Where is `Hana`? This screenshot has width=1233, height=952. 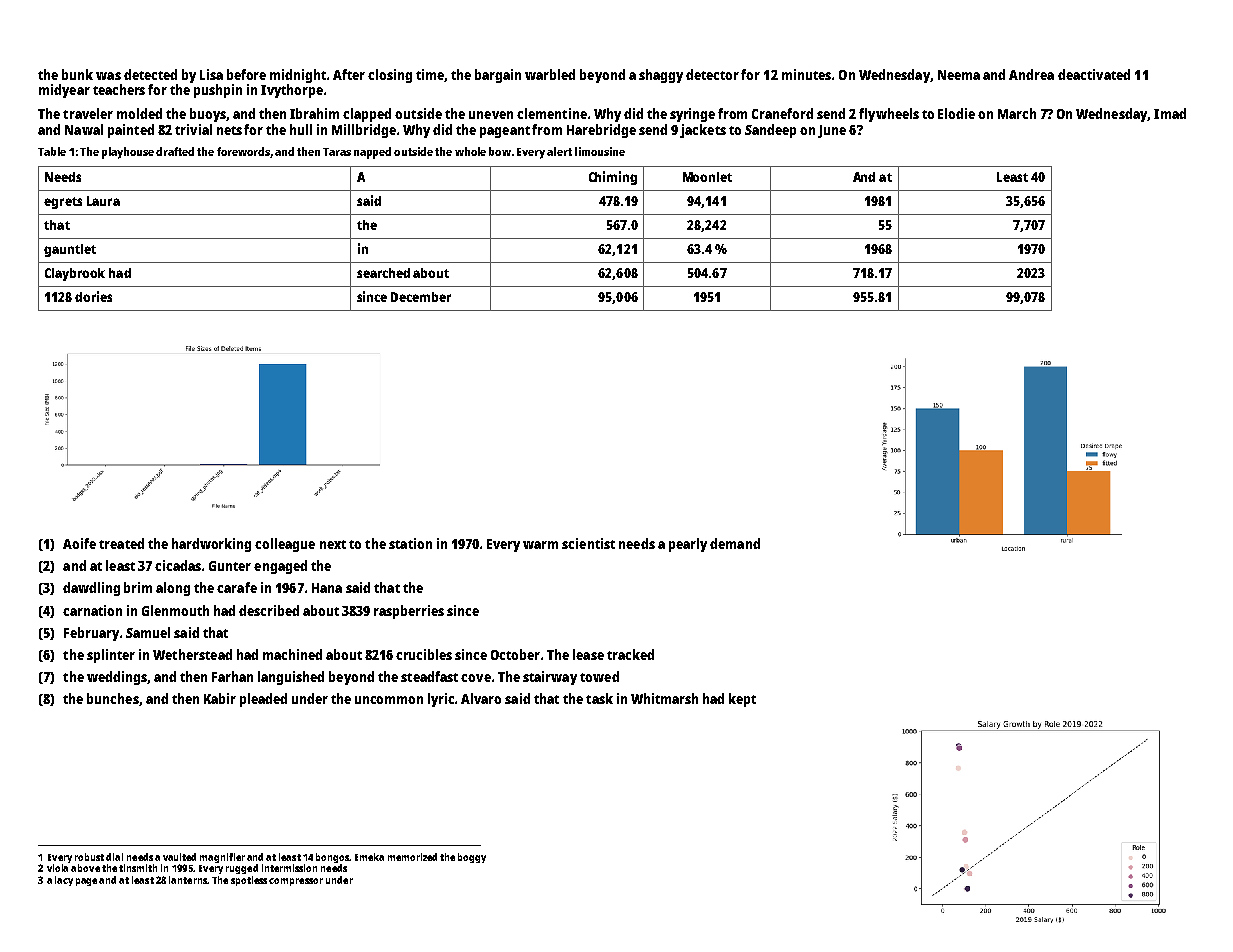
Hana is located at coordinates (327, 588).
